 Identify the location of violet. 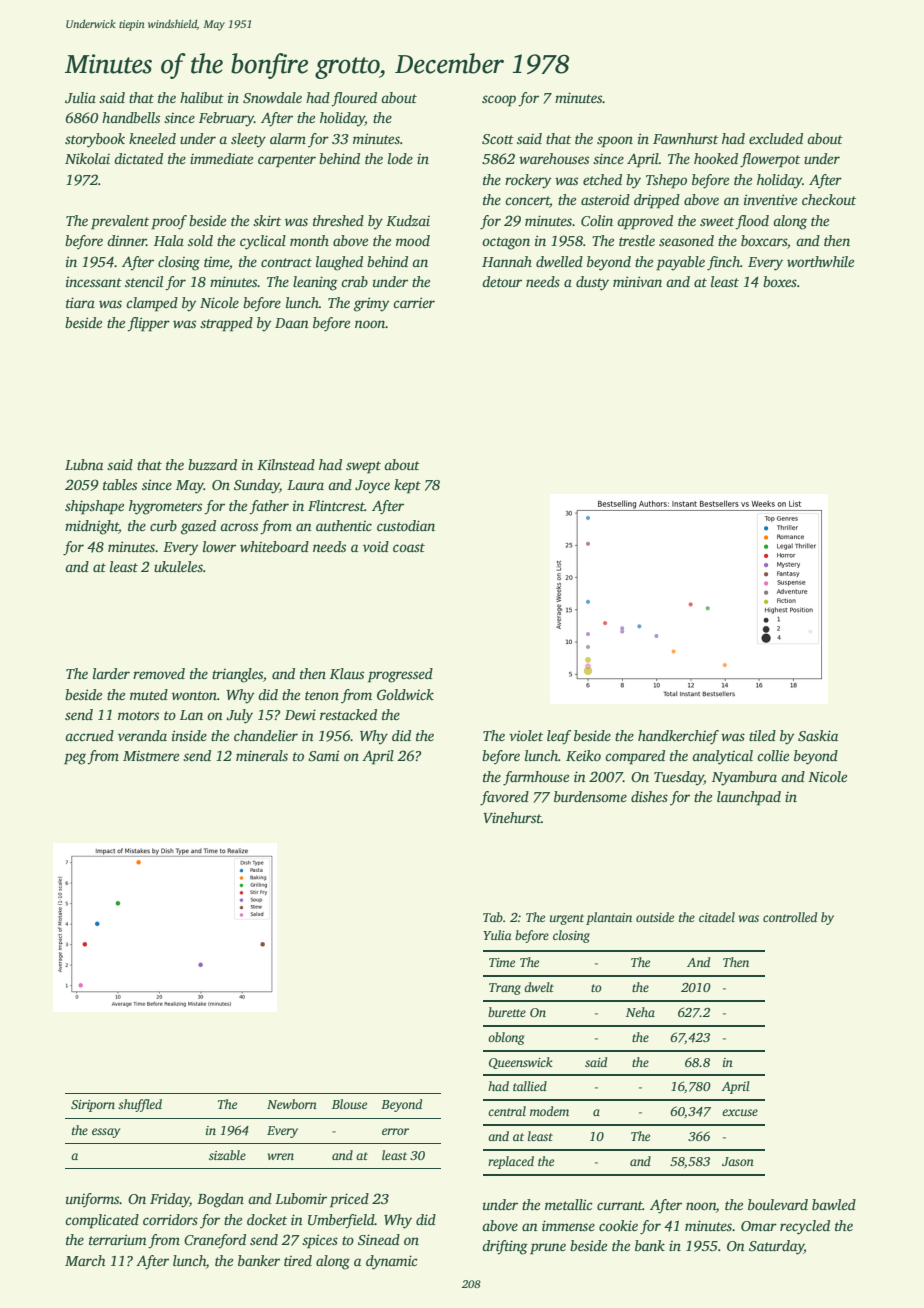
(526, 735).
